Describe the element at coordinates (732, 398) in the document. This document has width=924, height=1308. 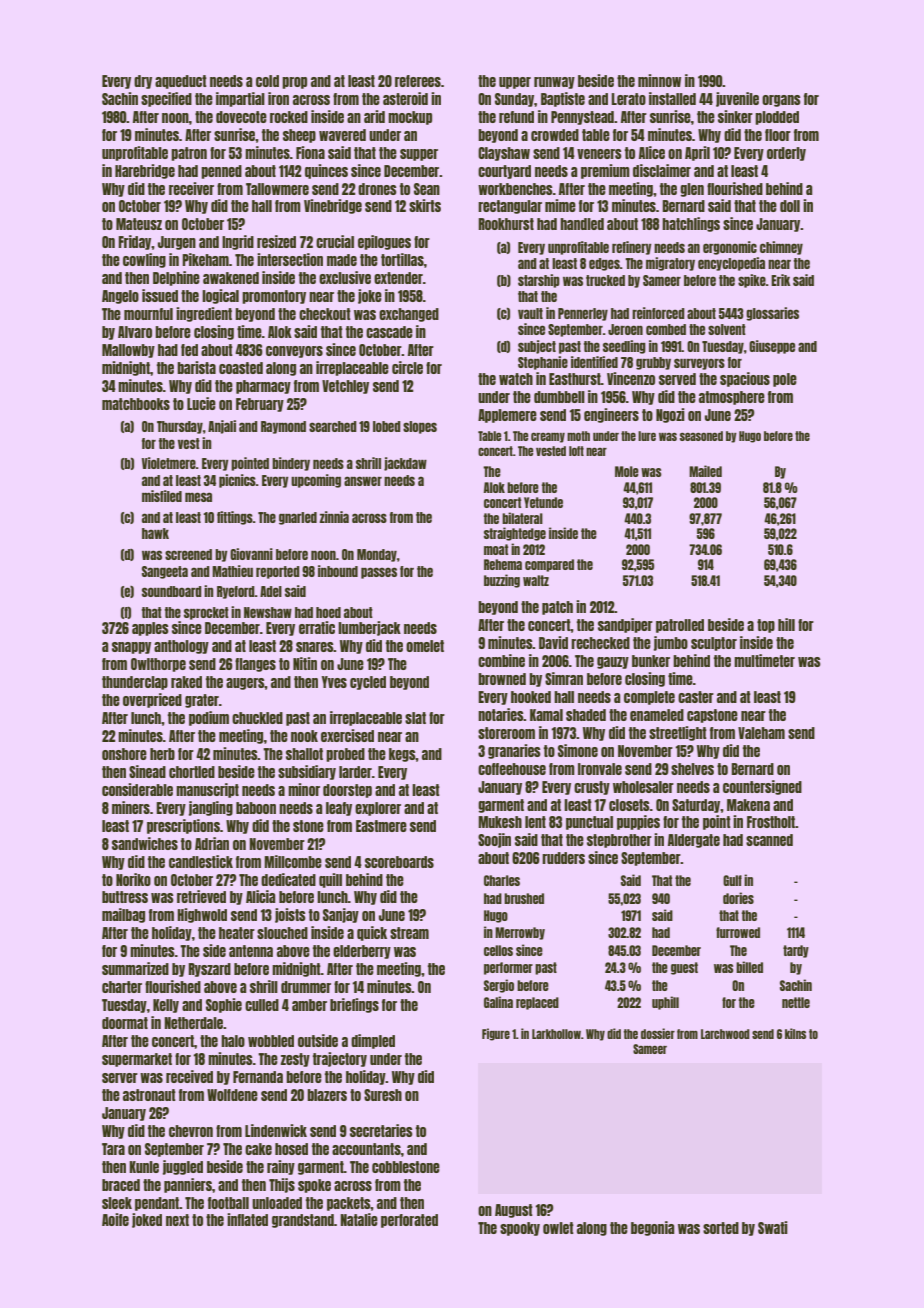
I see `atmosphere` at that location.
